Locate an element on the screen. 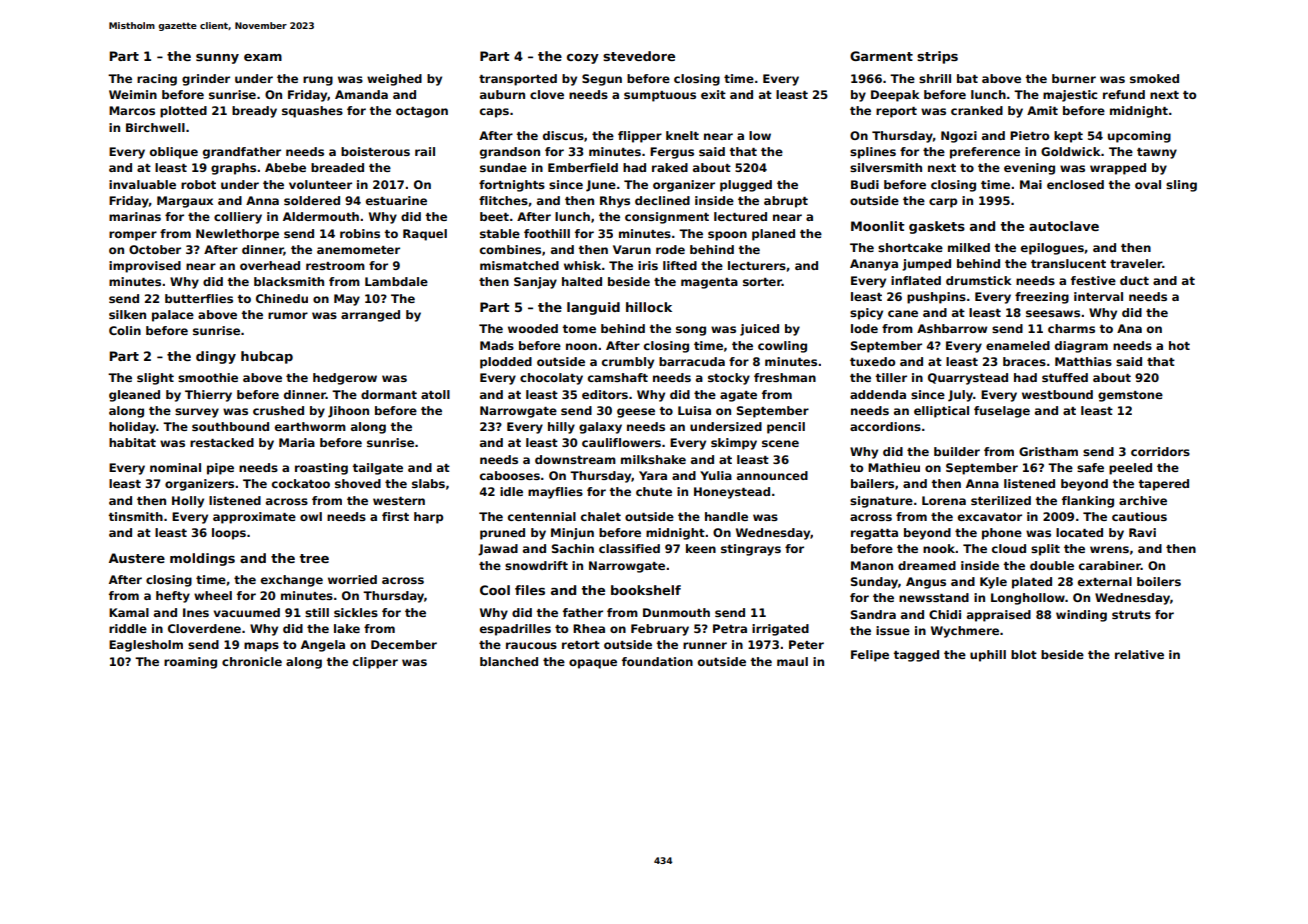 The height and width of the screenshot is (924, 1308). bailers is located at coordinates (872, 483).
